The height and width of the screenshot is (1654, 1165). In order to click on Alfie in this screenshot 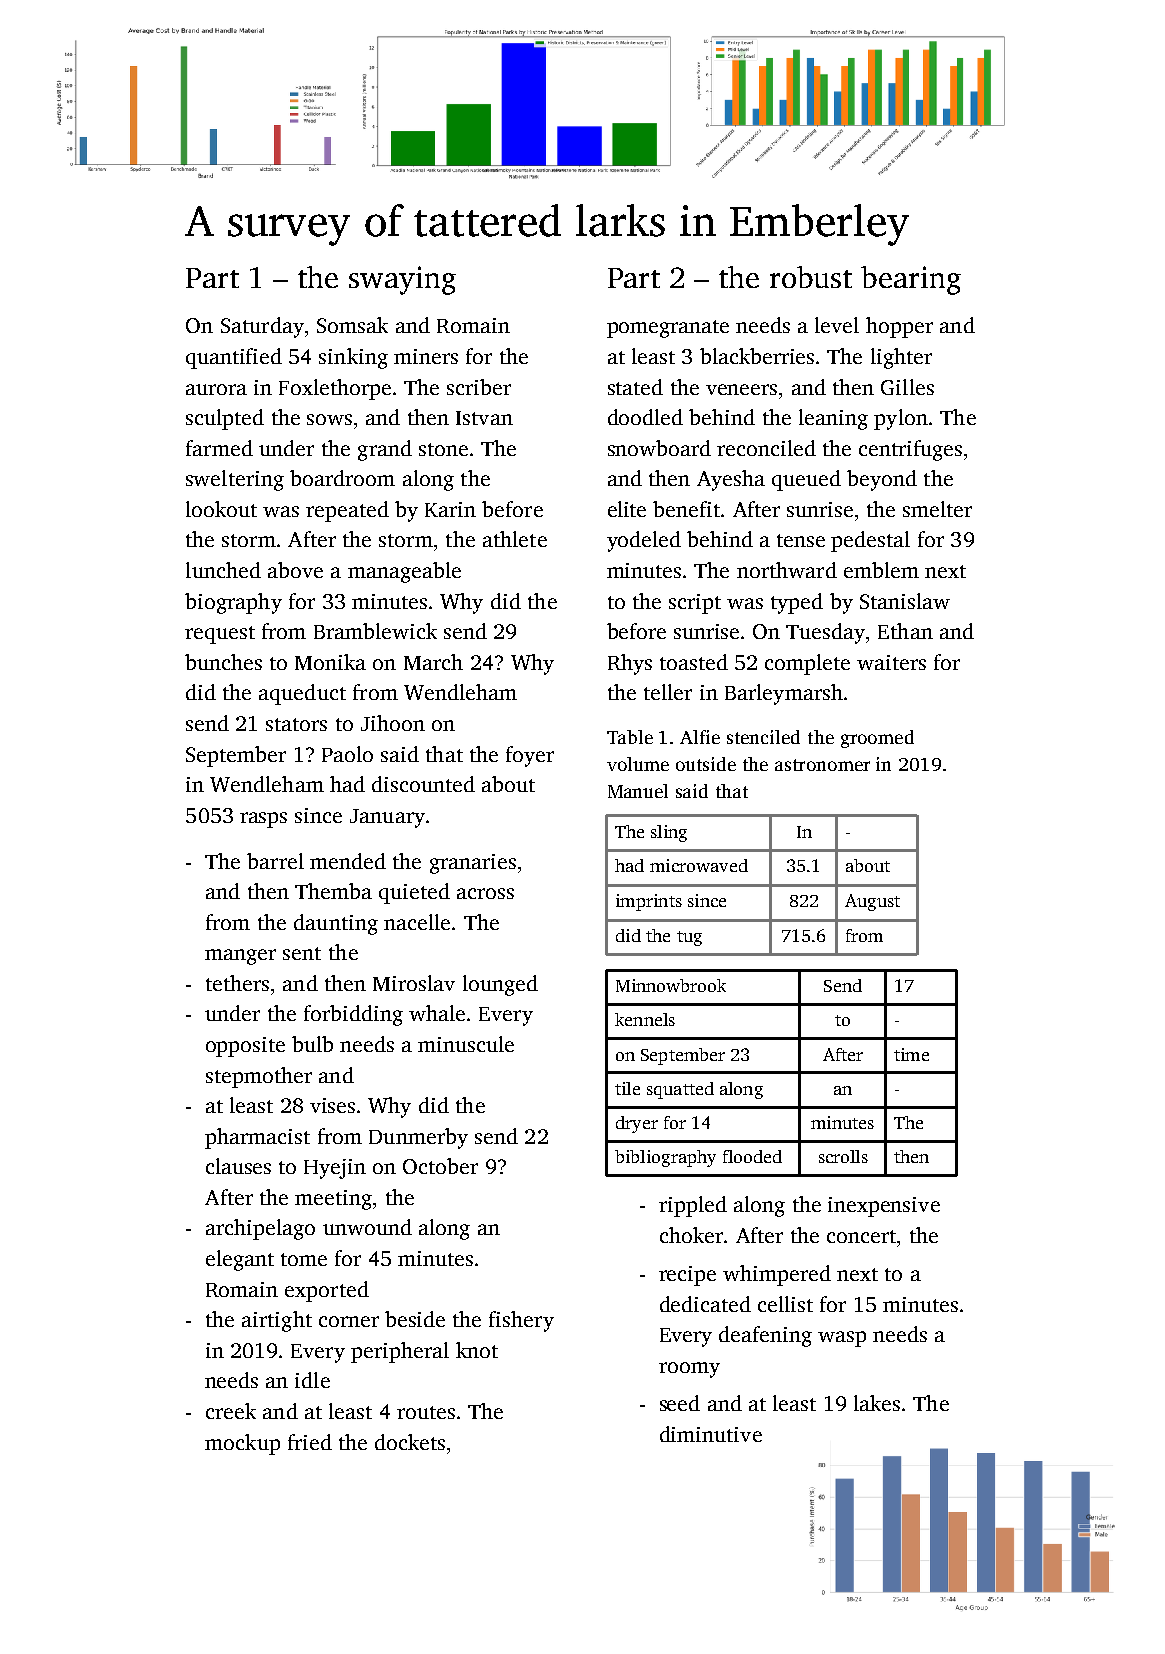, I will do `click(700, 737)`.
